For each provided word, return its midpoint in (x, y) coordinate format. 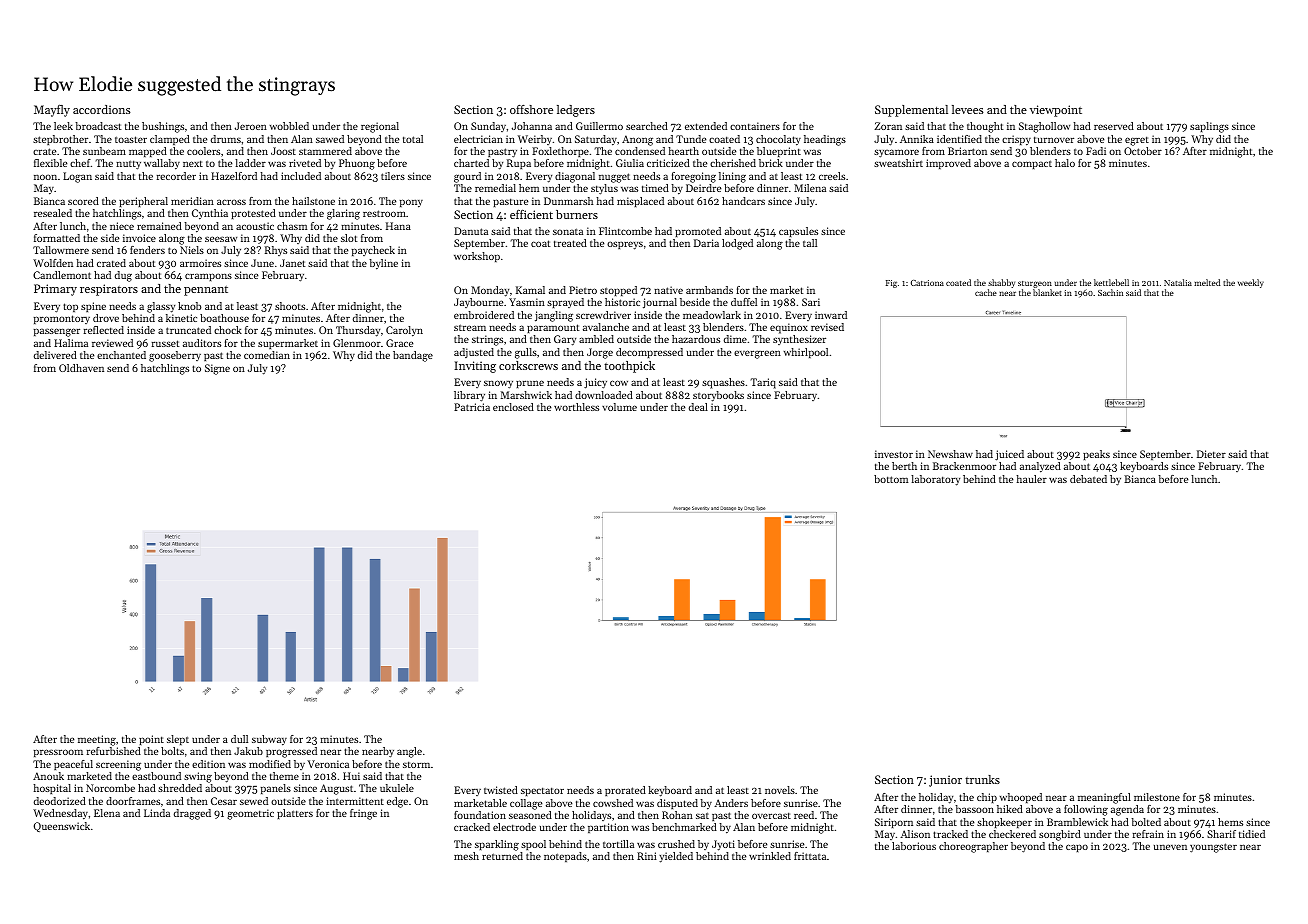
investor (894, 454)
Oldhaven (81, 368)
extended (706, 126)
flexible (50, 163)
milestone (1157, 797)
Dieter (1211, 454)
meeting (97, 740)
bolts (172, 751)
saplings (1209, 127)
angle (409, 752)
